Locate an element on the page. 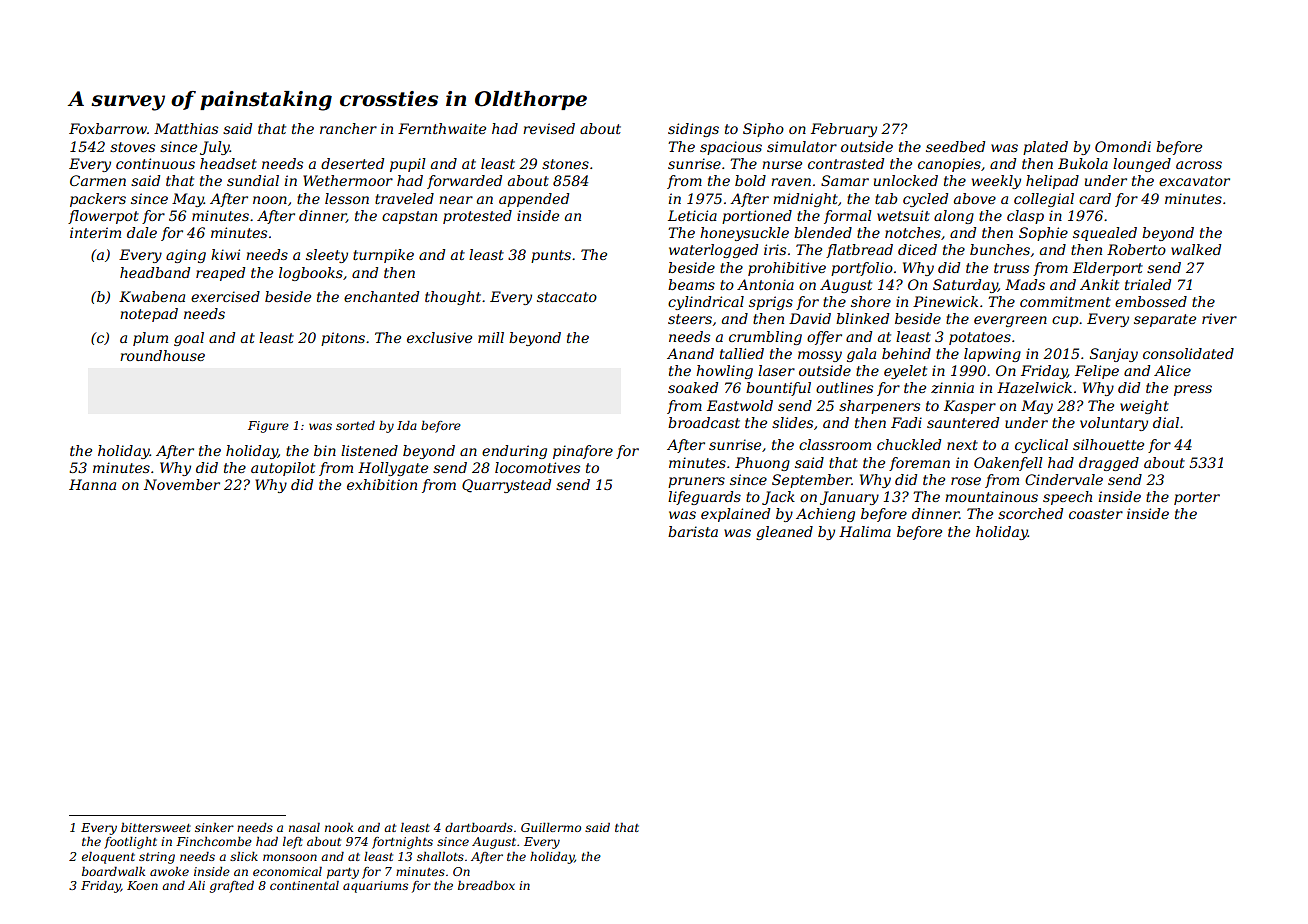 The height and width of the page is (924, 1308). sinker is located at coordinates (214, 827).
